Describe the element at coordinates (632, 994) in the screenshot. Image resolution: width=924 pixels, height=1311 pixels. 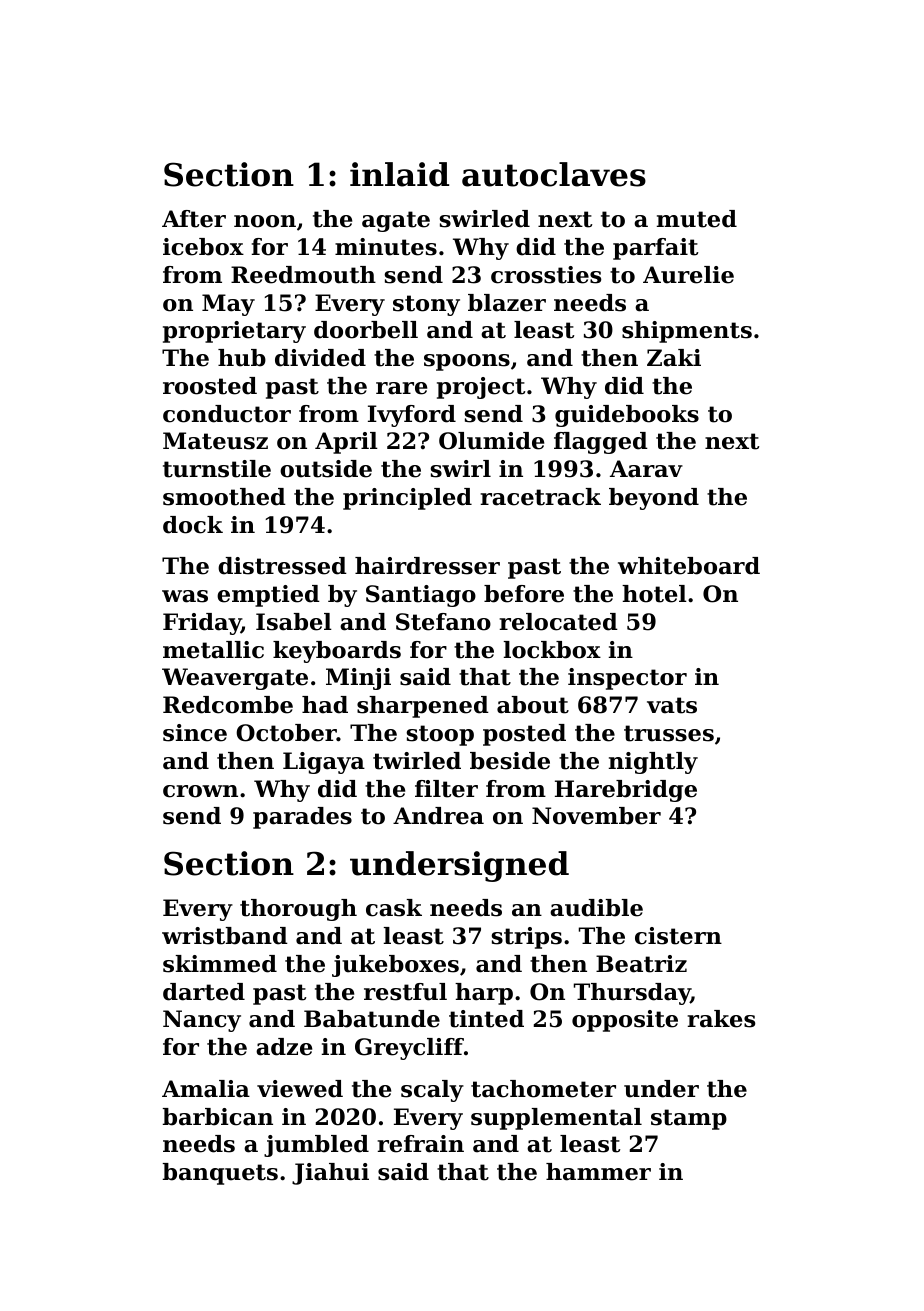
I see `Thursday` at that location.
